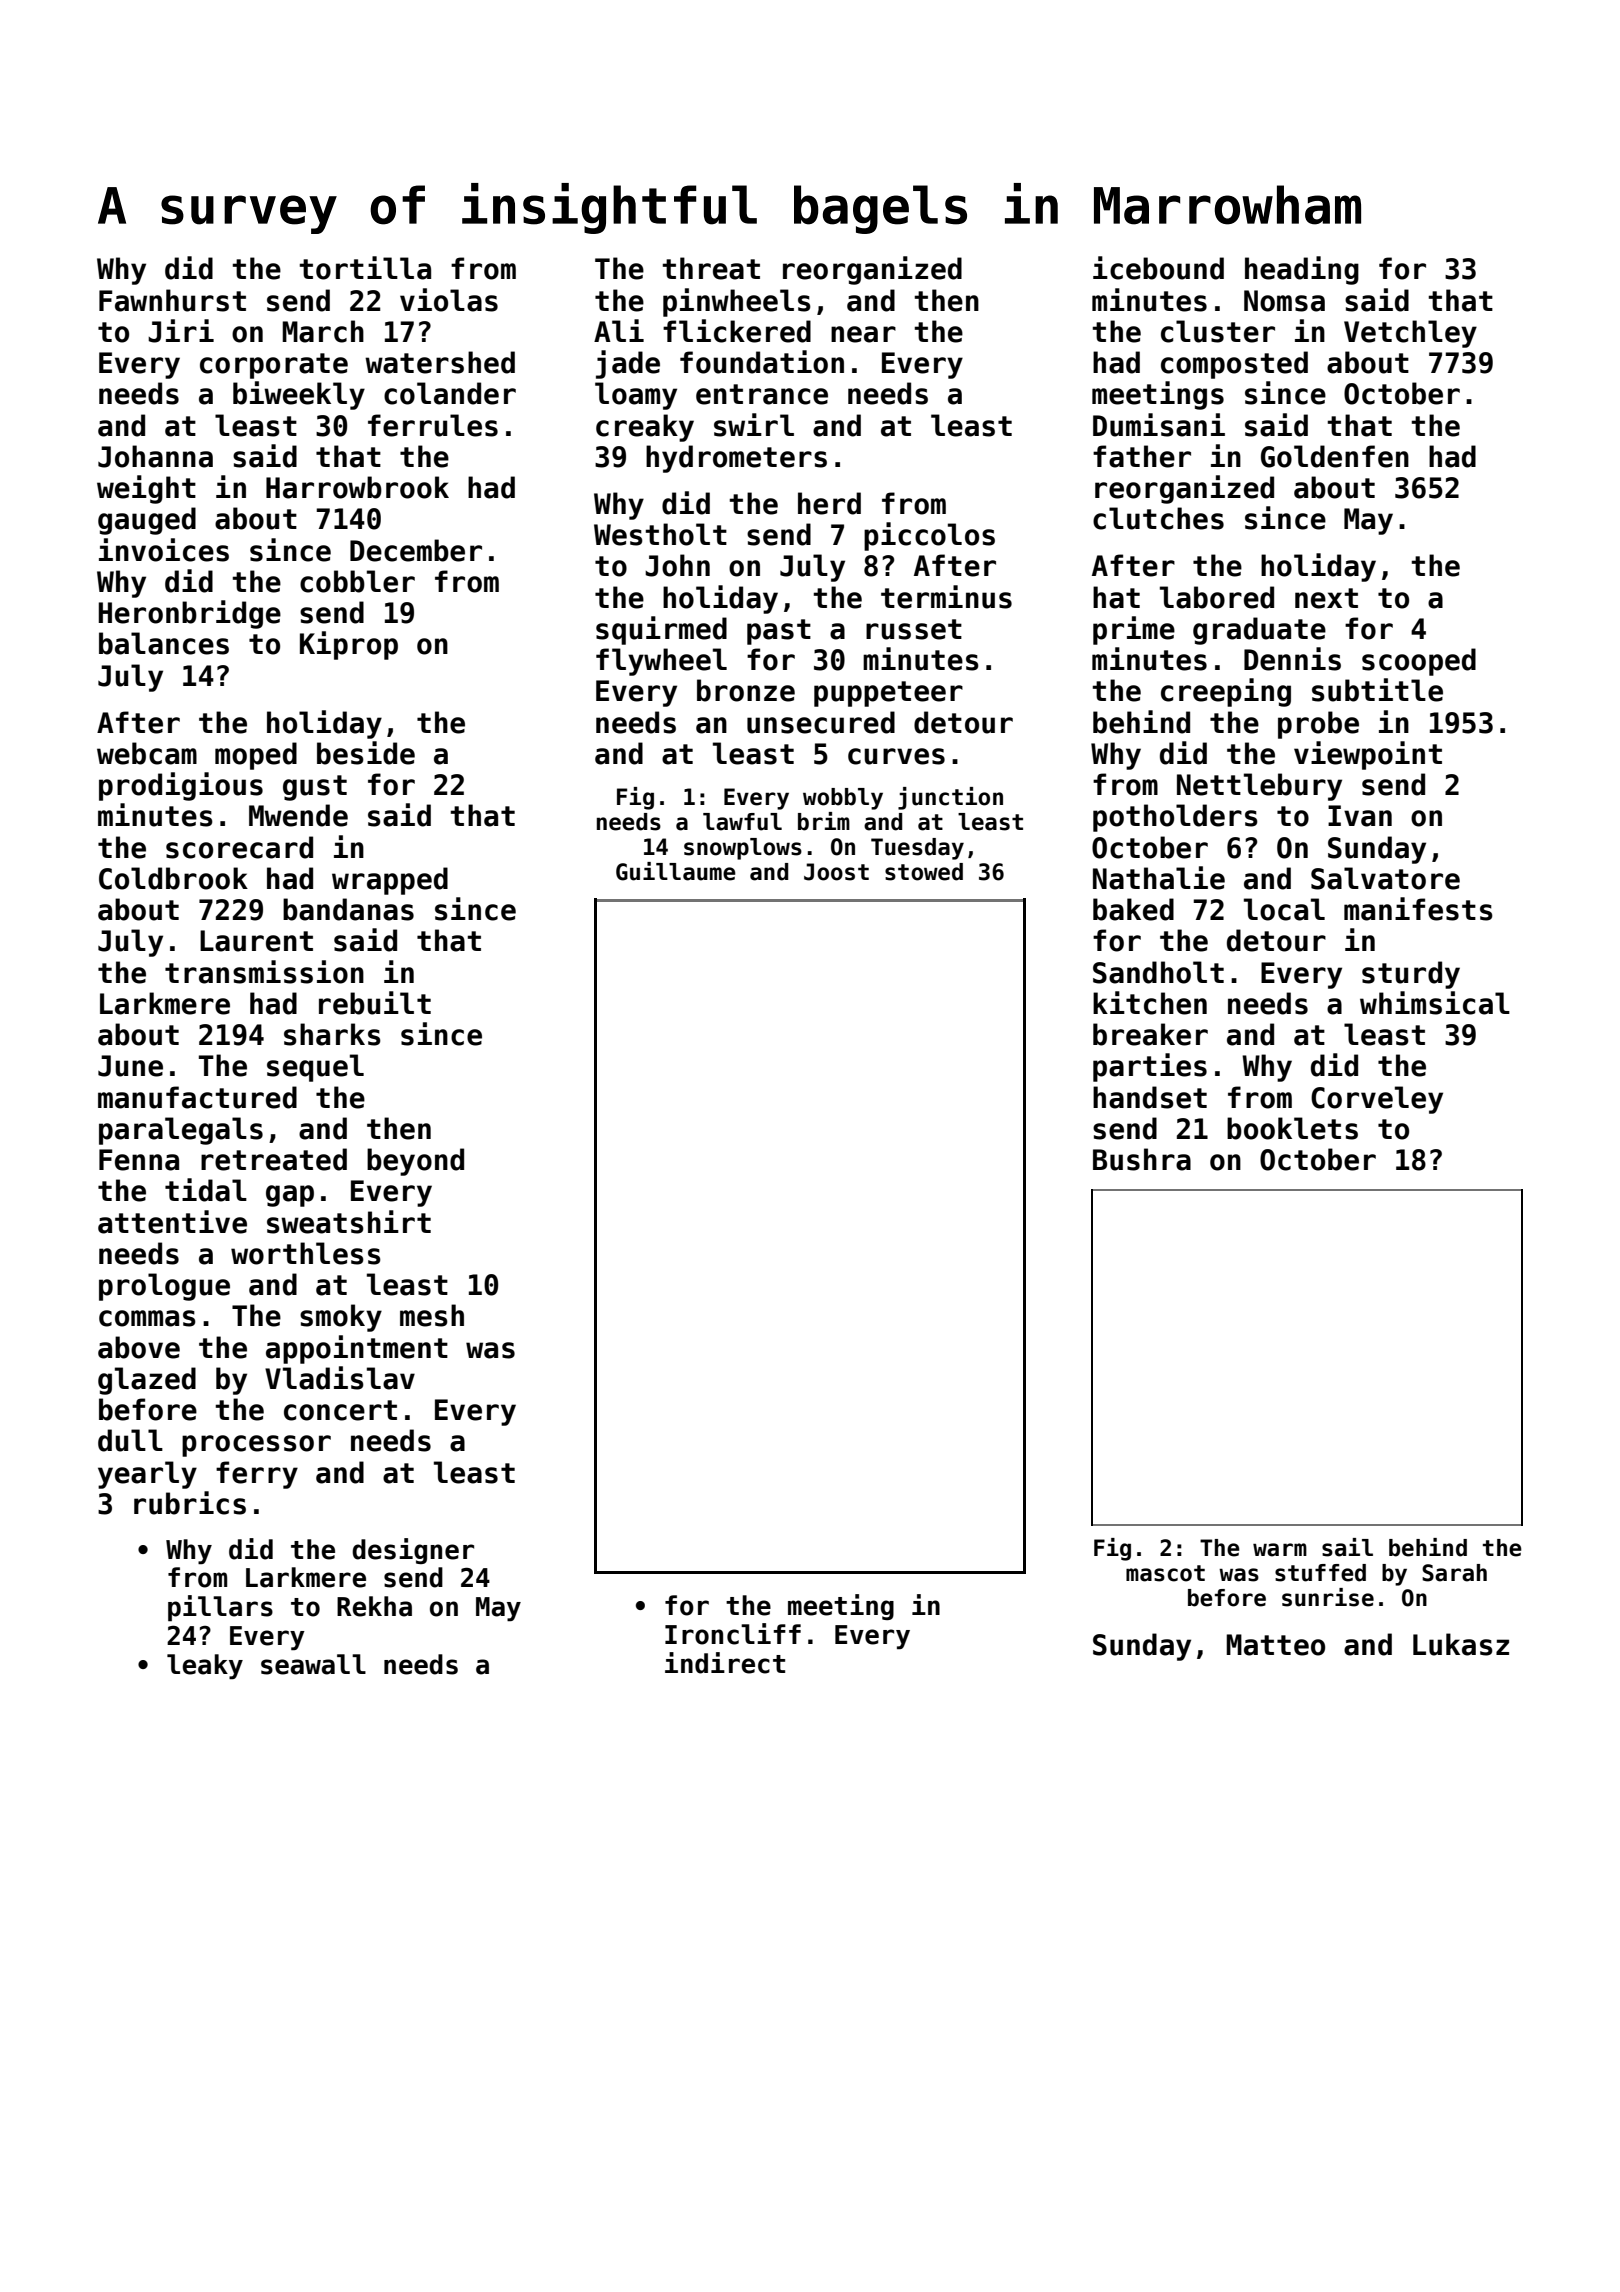 This screenshot has height=2292, width=1620. Describe the element at coordinates (1134, 630) in the screenshot. I see `prime` at that location.
